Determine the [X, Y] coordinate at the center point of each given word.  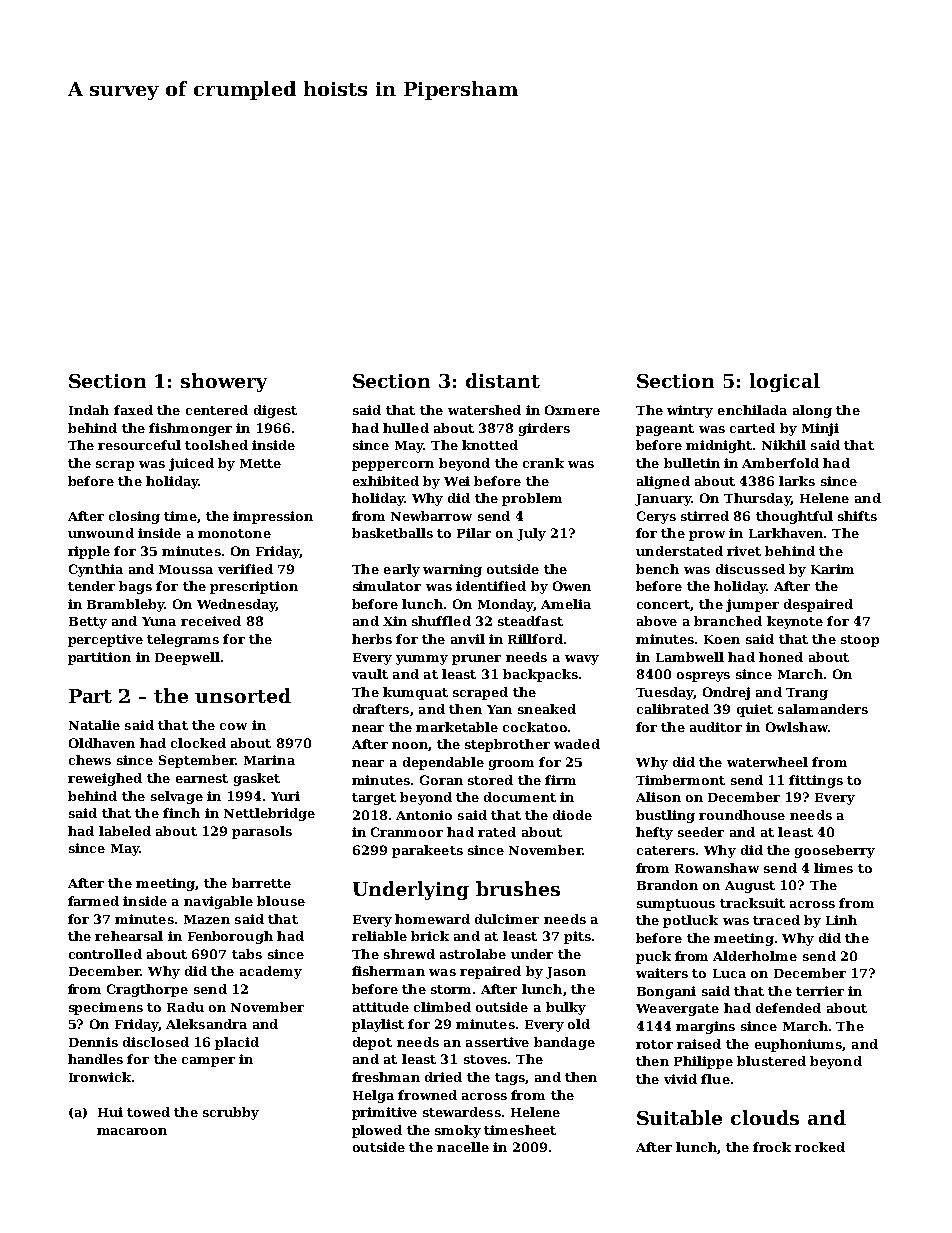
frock [772, 1147]
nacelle [463, 1147]
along [812, 411]
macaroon [132, 1131]
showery [224, 382]
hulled [406, 428]
